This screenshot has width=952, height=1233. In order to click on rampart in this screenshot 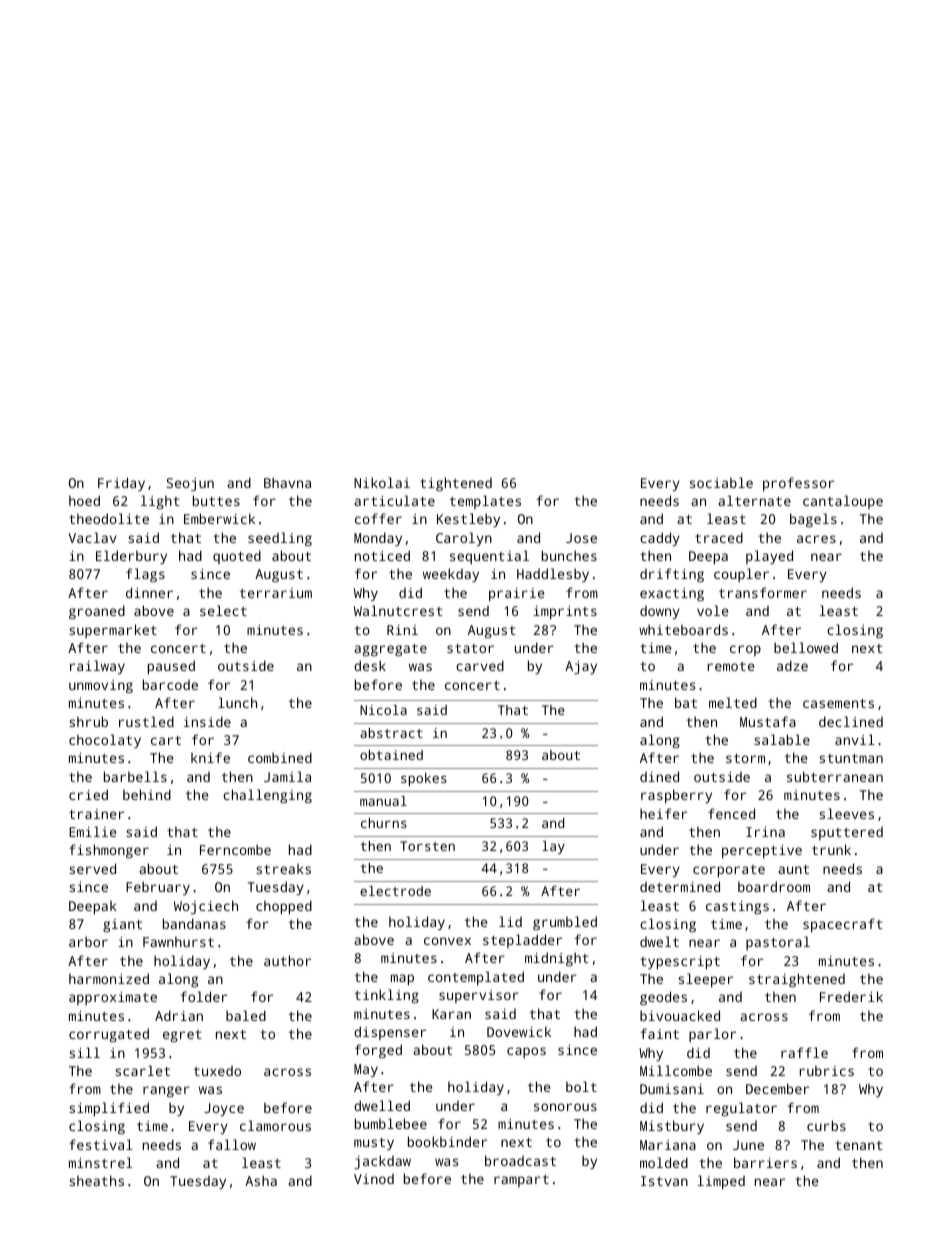, I will do `click(521, 1181)`.
